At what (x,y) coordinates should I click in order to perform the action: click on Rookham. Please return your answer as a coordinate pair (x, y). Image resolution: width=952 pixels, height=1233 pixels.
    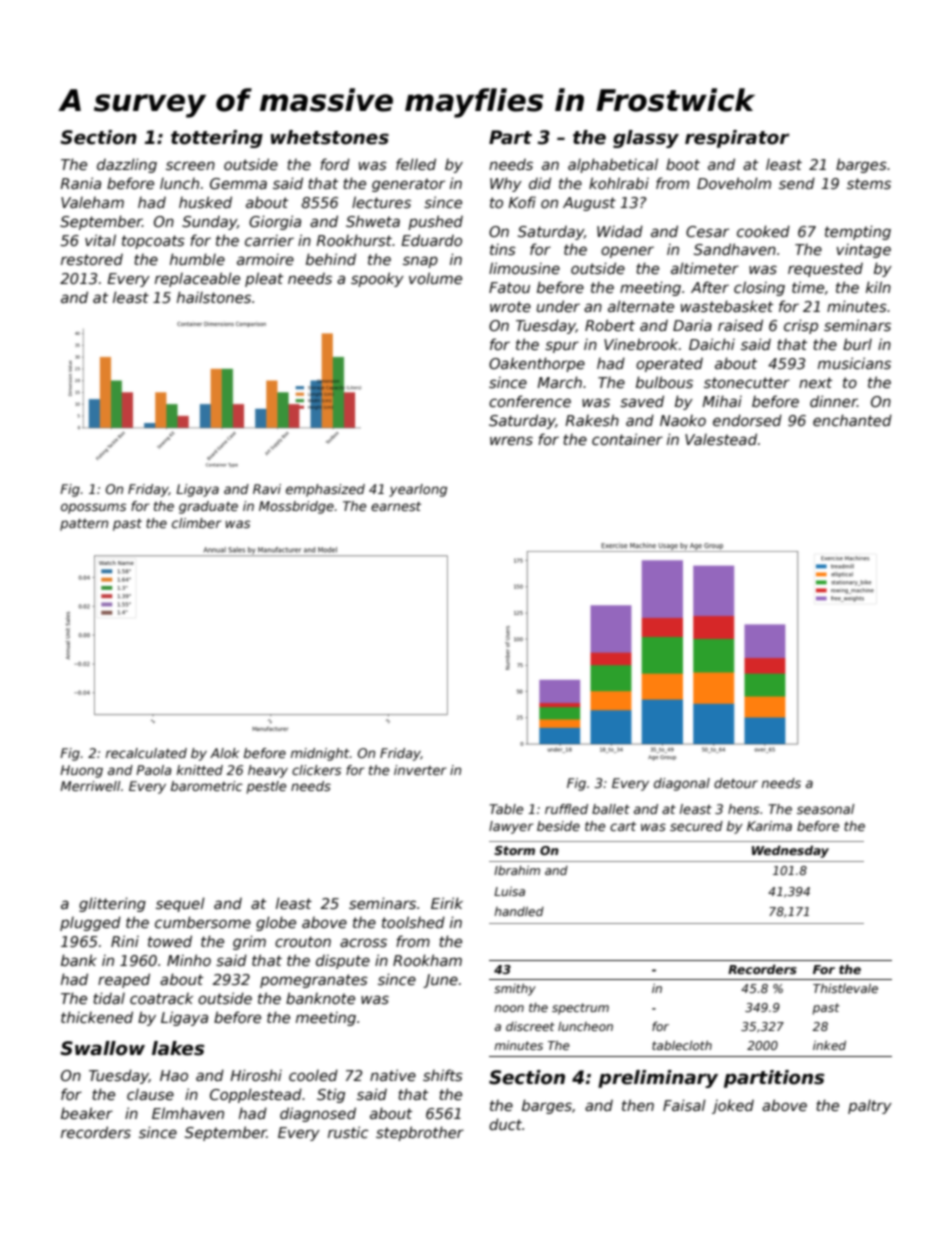
    Looking at the image, I should click on (427, 960).
